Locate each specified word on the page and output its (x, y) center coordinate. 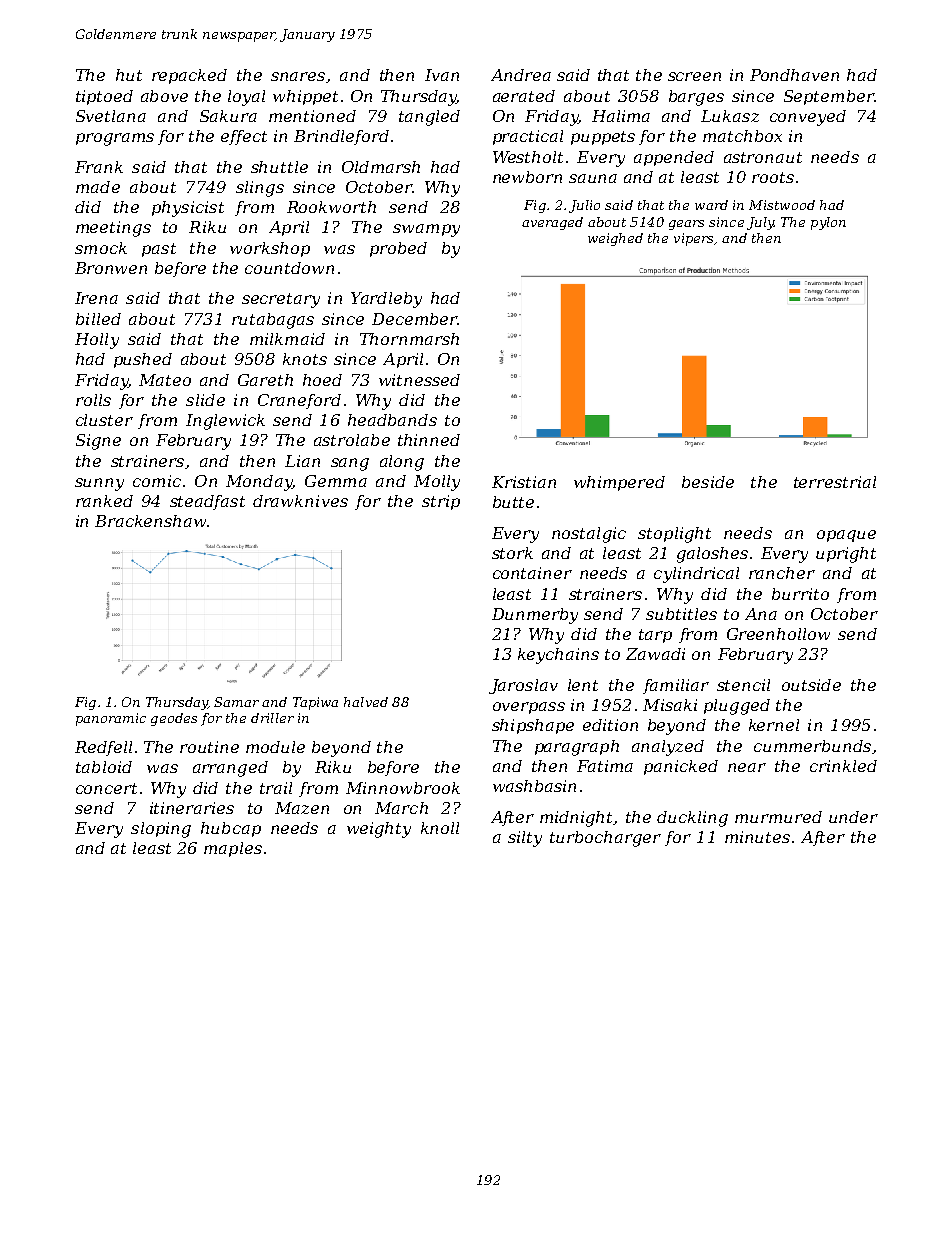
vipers (693, 239)
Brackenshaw (150, 521)
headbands (392, 420)
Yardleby (386, 300)
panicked (681, 767)
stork (512, 553)
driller (272, 718)
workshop (270, 249)
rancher (782, 573)
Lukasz (730, 116)
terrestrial (835, 482)
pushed (143, 360)
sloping (161, 830)
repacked (189, 76)
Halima (621, 116)
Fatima (605, 766)
